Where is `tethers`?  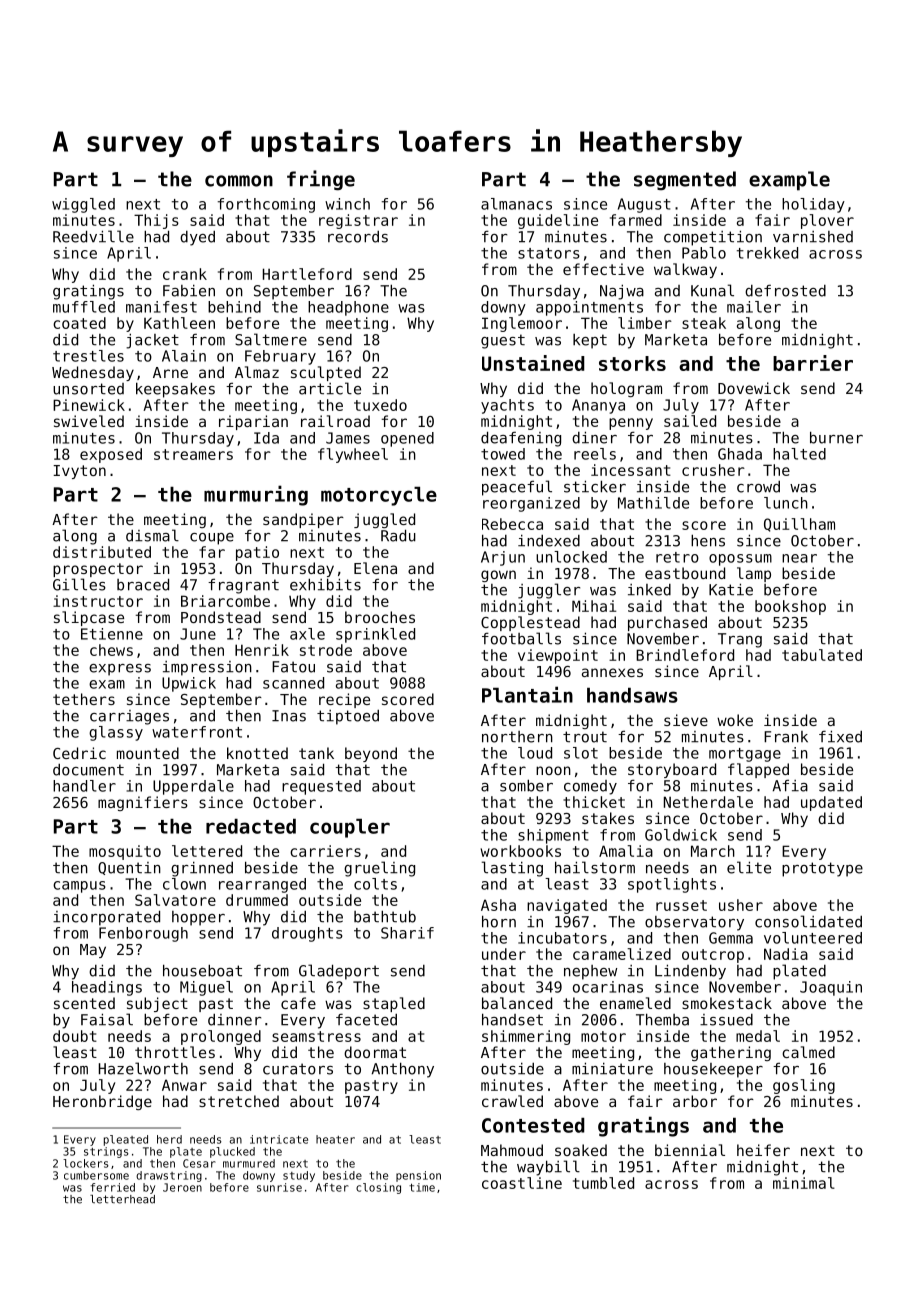 tethers is located at coordinates (84, 699).
